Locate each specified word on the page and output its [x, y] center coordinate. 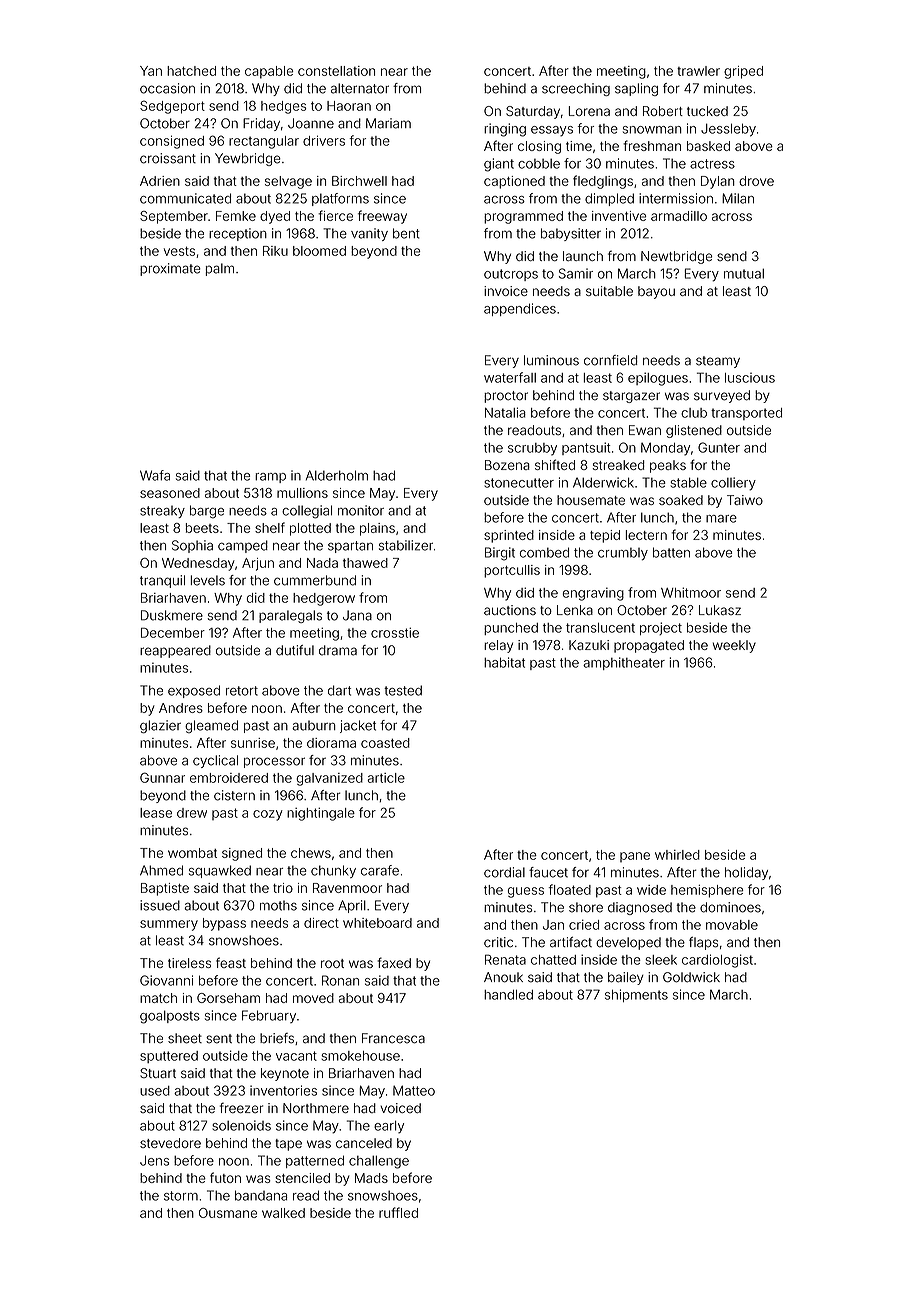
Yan [151, 71]
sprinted [509, 536]
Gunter [719, 447]
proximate [170, 269]
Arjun [258, 564]
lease [156, 813]
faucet [548, 872]
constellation [336, 71]
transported [746, 414]
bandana [261, 1195]
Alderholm [337, 475]
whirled [677, 855]
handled [508, 995]
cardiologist [717, 961]
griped [743, 72]
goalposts [170, 1017]
